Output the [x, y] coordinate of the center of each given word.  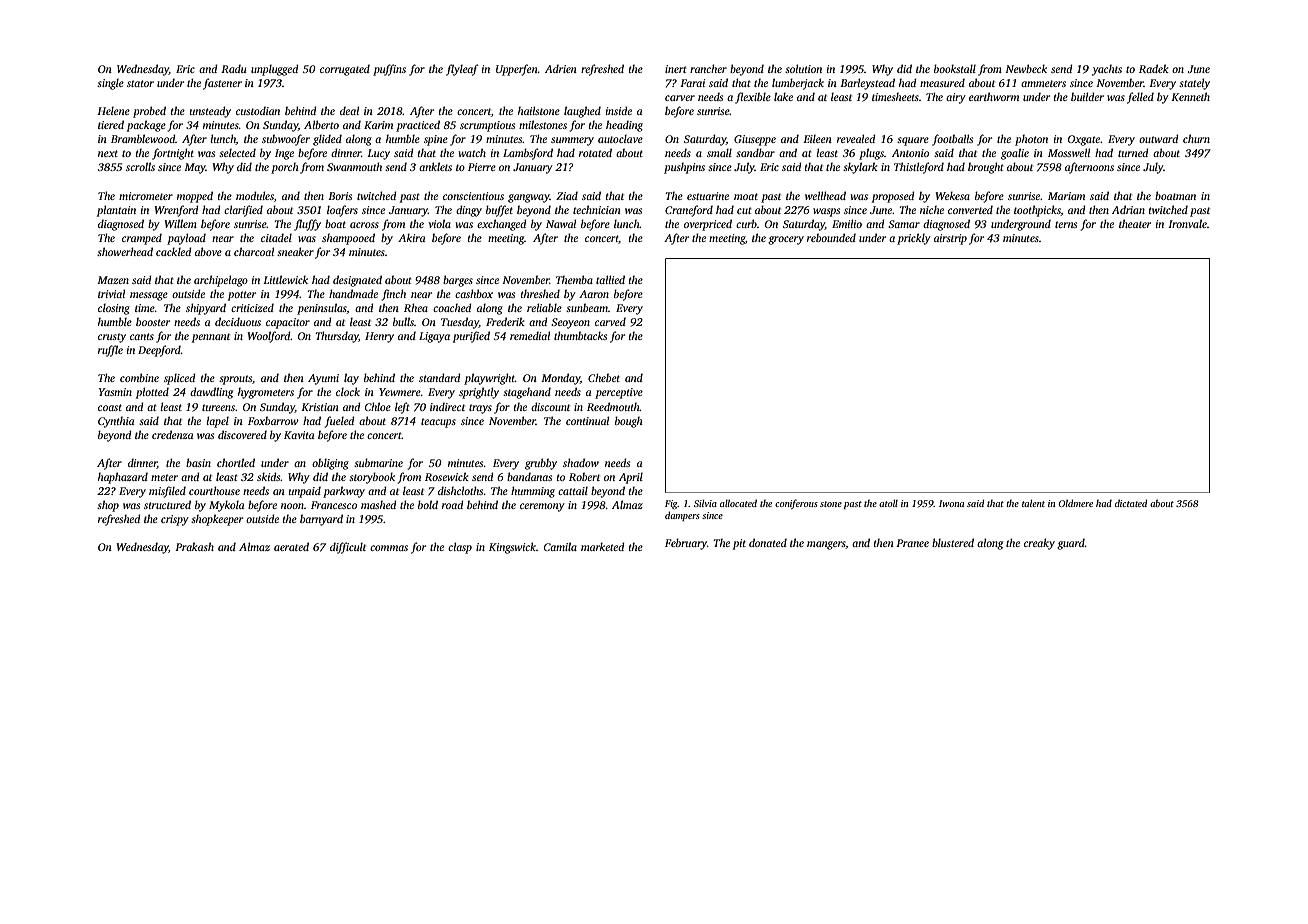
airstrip [950, 239]
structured [167, 504]
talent [1033, 503]
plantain [116, 211]
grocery [786, 240]
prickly [914, 239]
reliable [544, 307]
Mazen [113, 280]
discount [550, 406]
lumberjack [798, 84]
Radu [234, 68]
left [402, 408]
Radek [1154, 68]
